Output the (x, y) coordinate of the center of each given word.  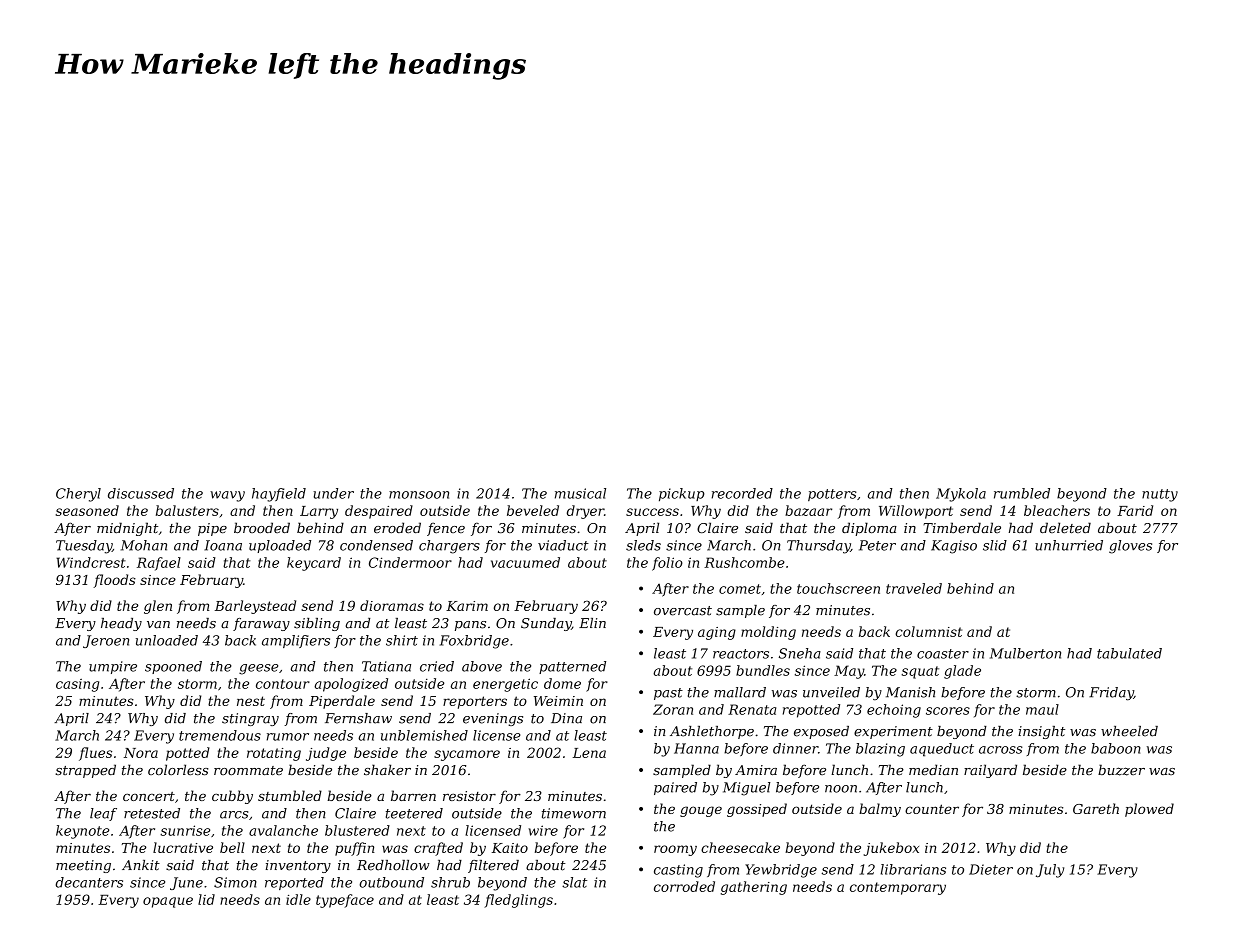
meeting (83, 866)
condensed (376, 545)
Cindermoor (410, 562)
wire (543, 830)
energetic (505, 685)
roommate (248, 770)
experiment (893, 732)
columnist (928, 631)
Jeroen (106, 641)
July (1050, 871)
